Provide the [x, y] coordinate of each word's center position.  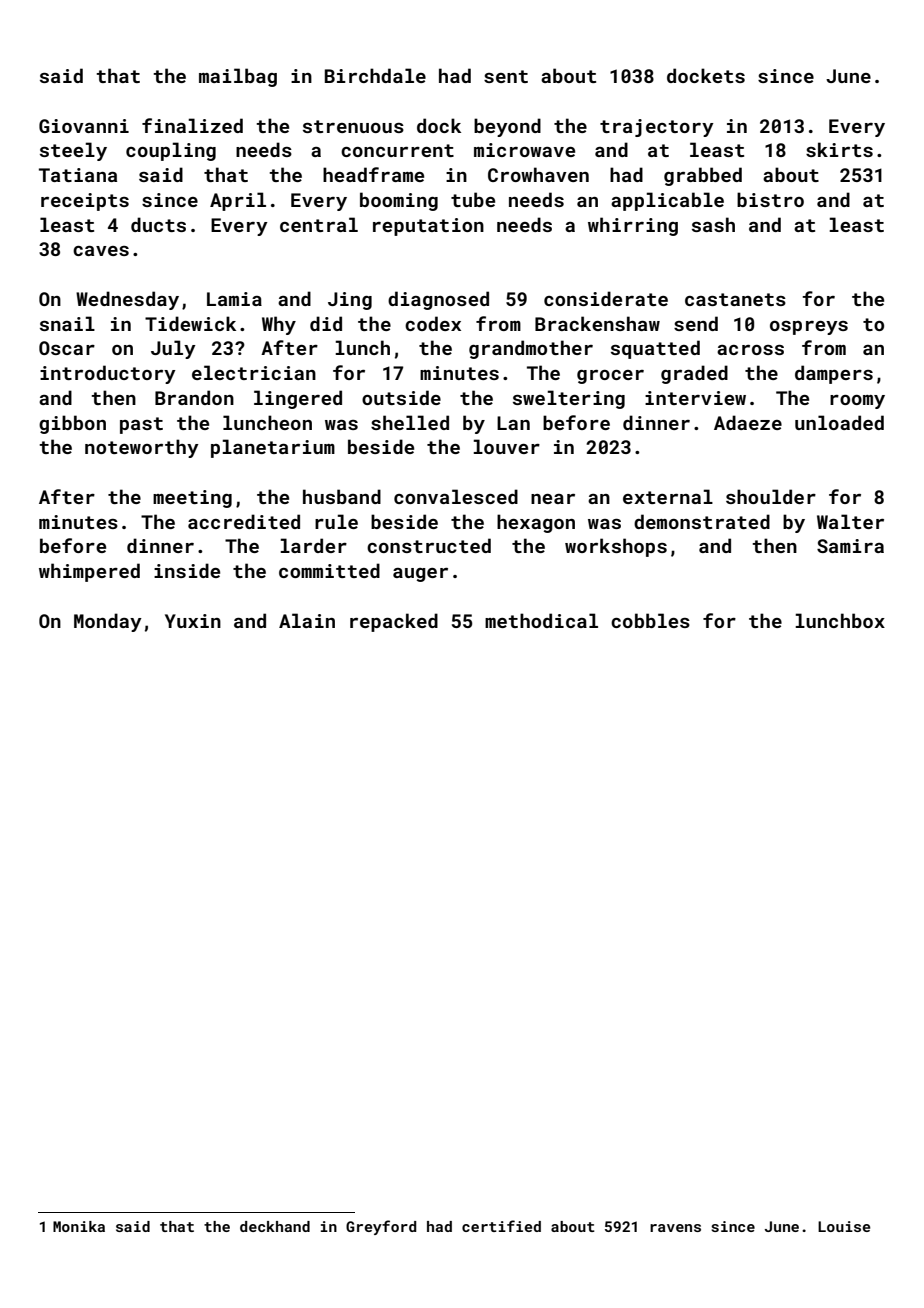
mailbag [238, 77]
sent [506, 76]
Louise [844, 1226]
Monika [79, 1226]
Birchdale [375, 75]
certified [501, 1226]
